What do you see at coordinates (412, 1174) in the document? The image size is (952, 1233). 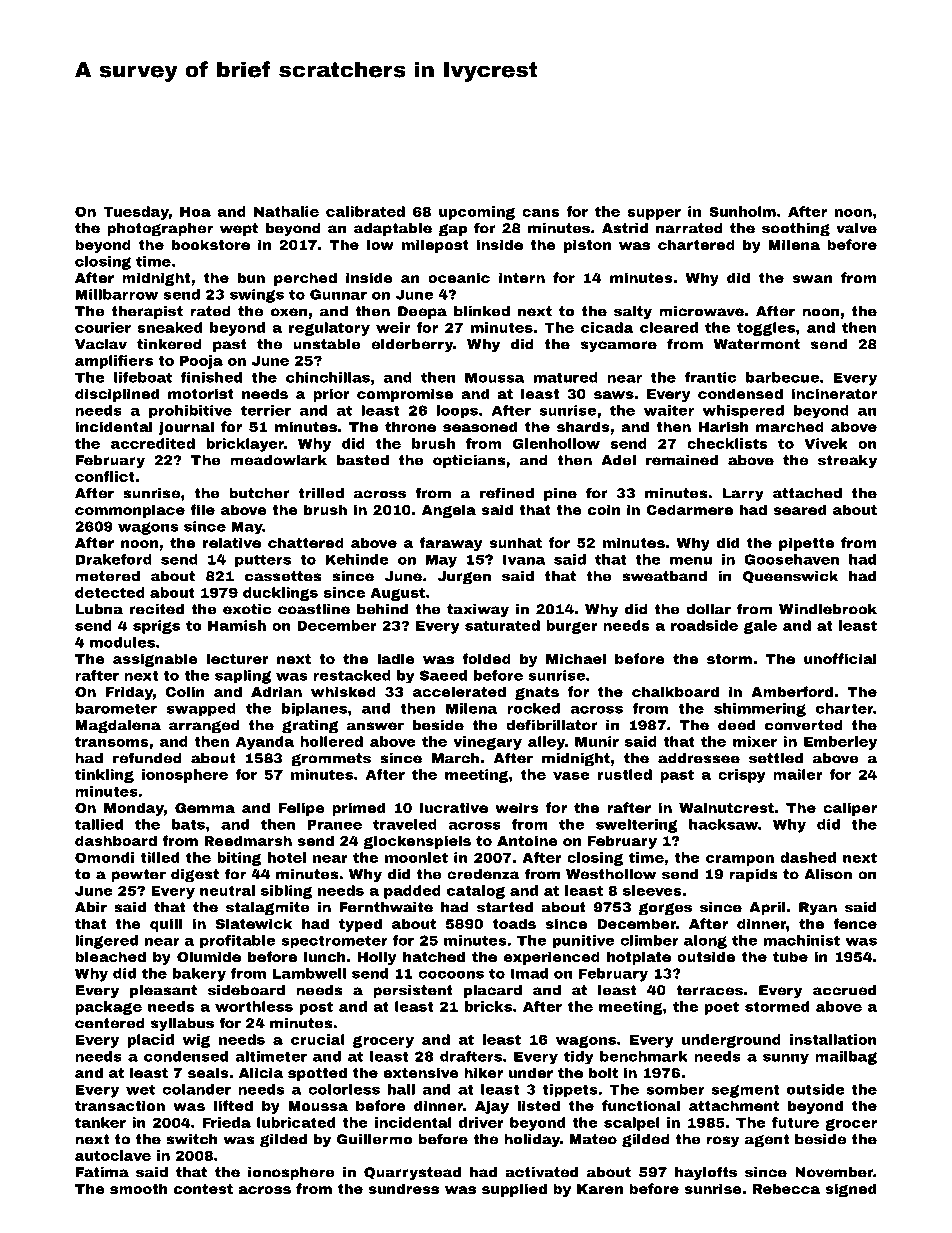 I see `Quarrystead` at bounding box center [412, 1174].
